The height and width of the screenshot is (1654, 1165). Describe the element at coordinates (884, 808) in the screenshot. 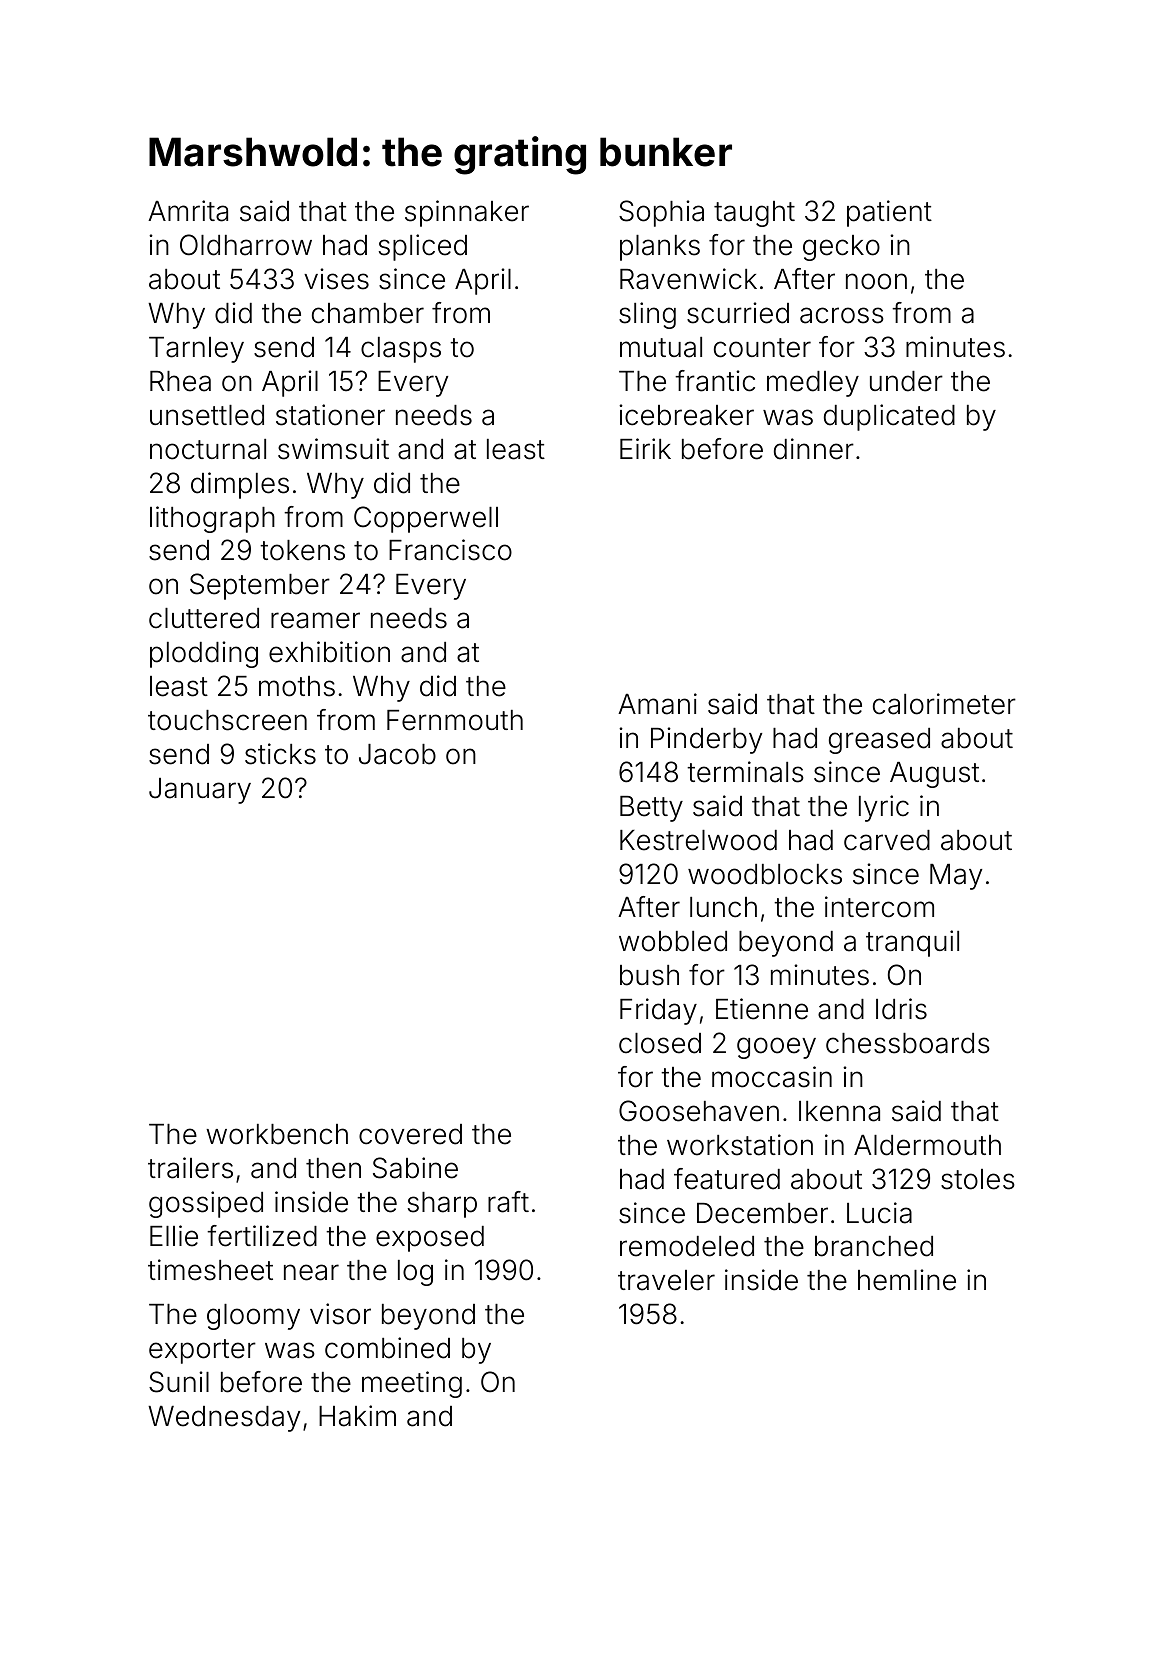

I see `lyric` at that location.
